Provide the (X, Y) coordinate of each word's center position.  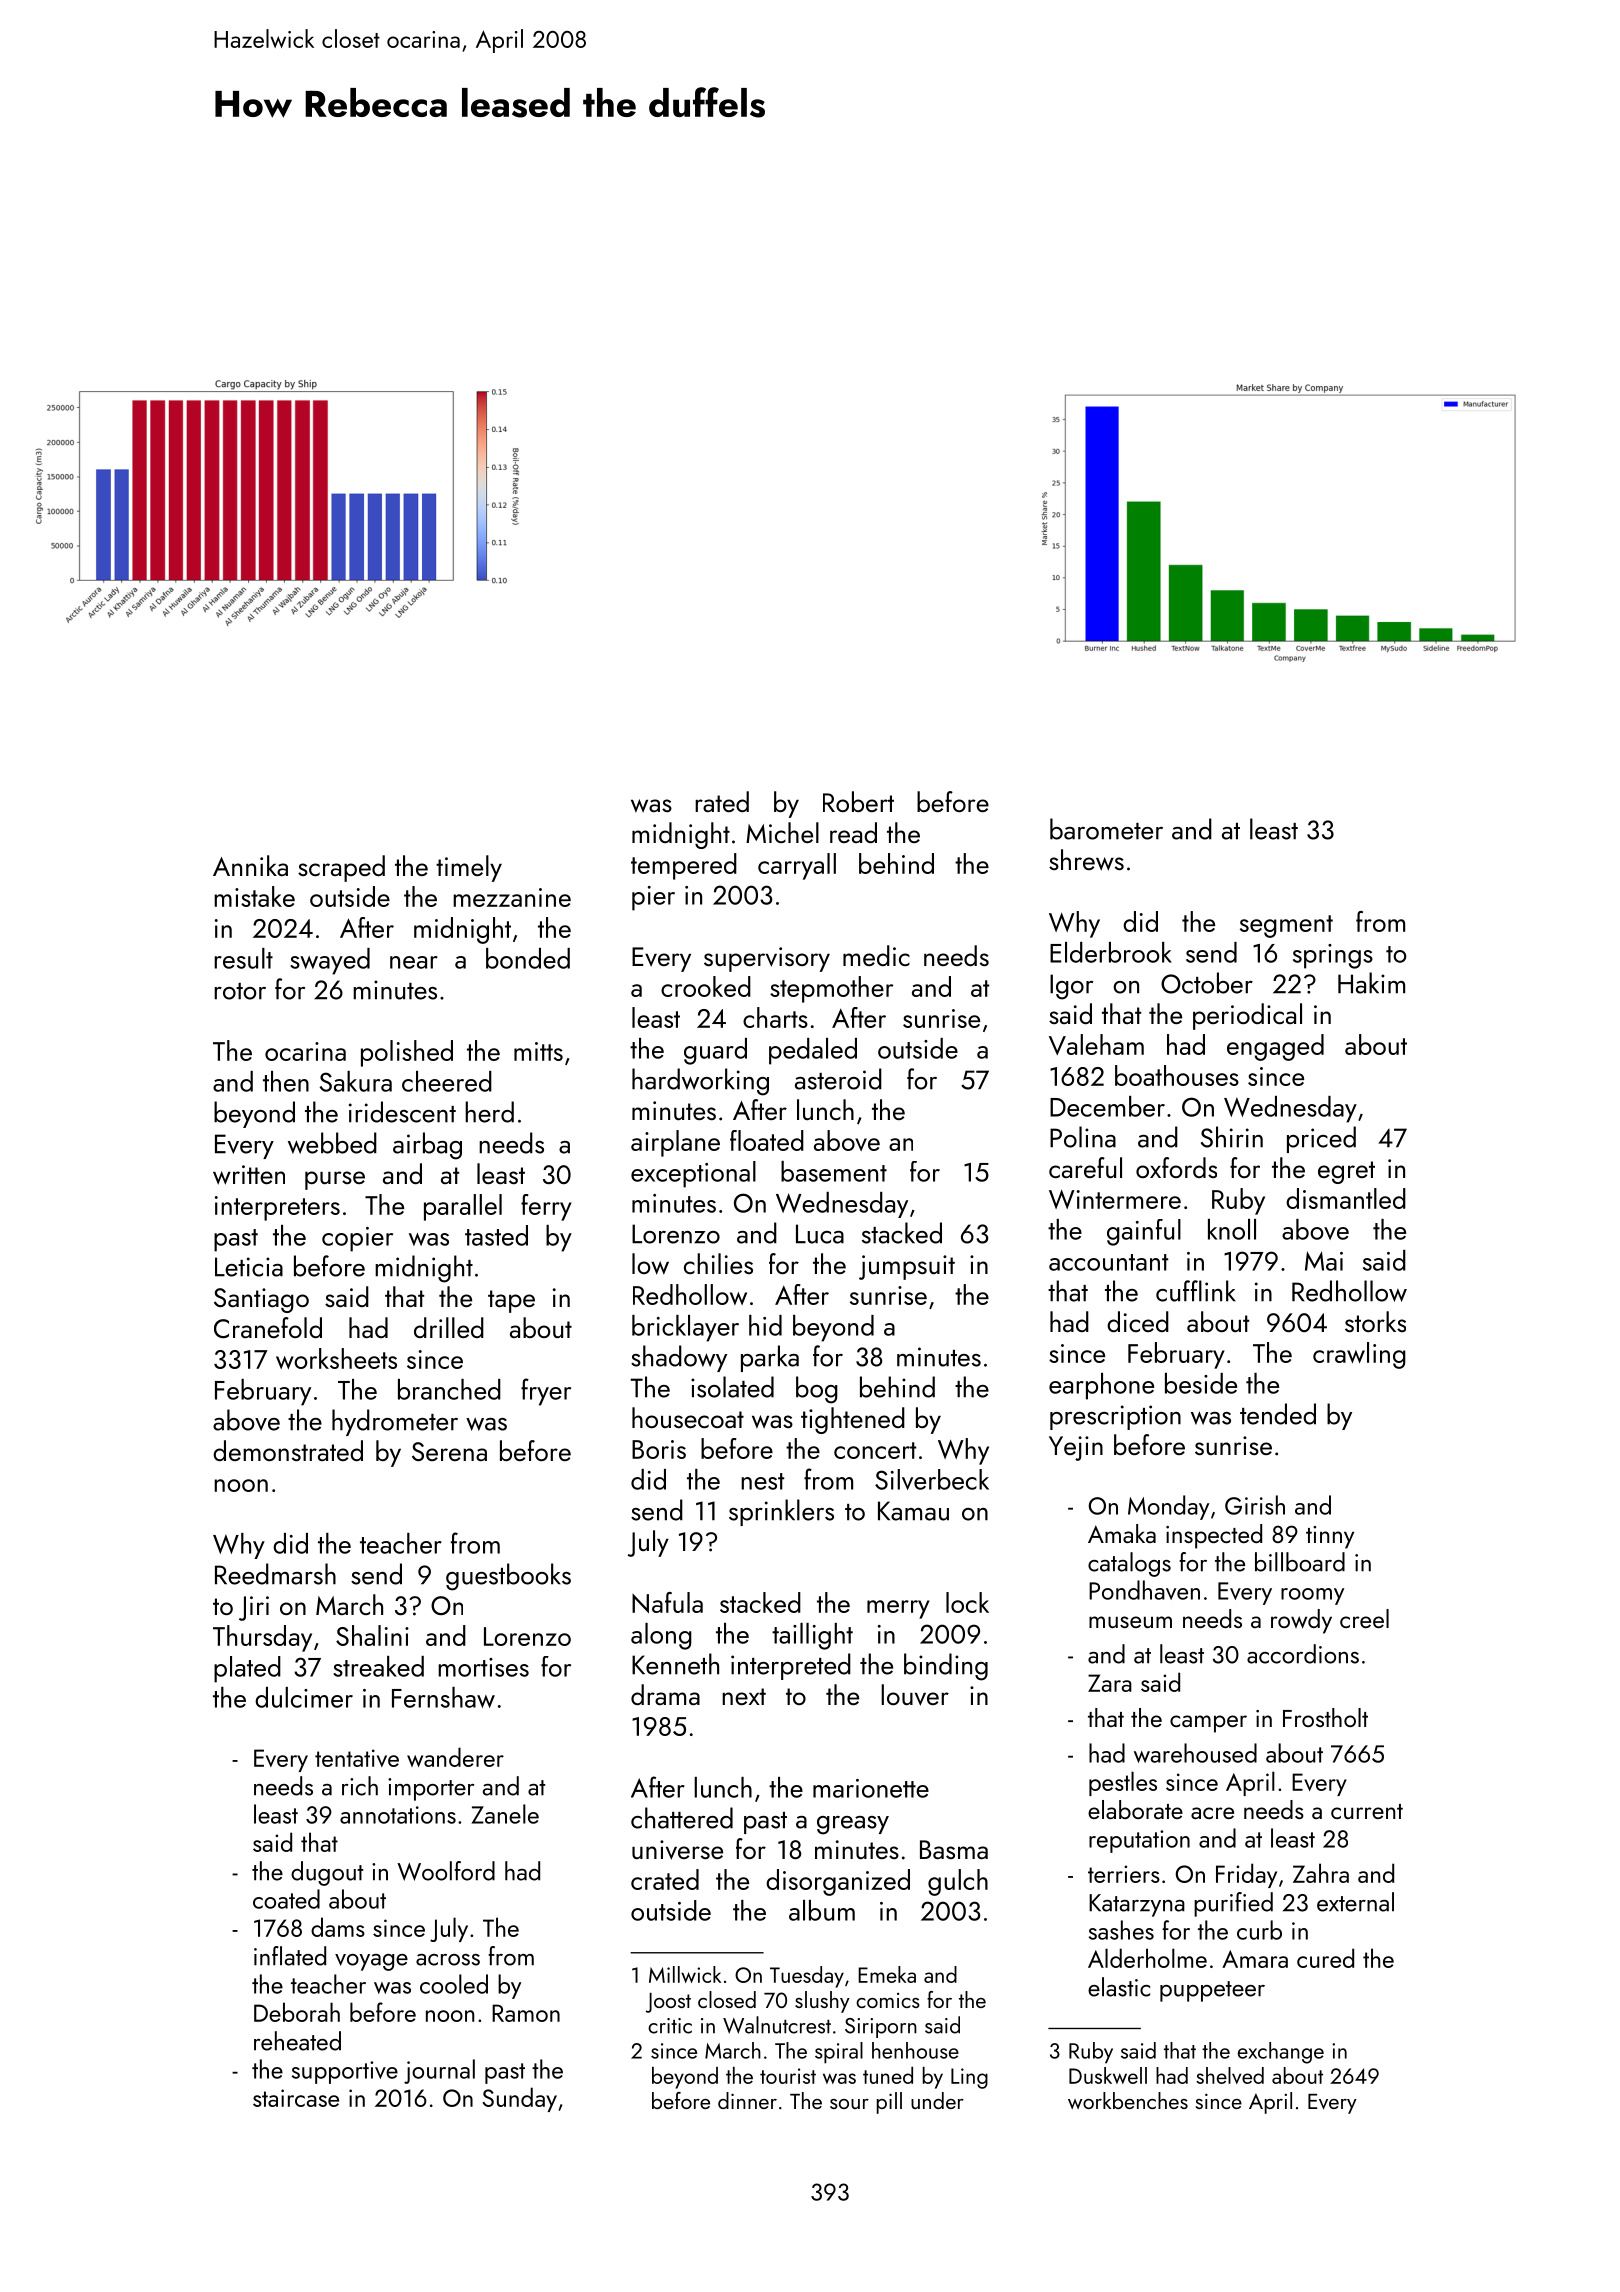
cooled (454, 1984)
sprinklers (781, 1512)
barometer (1106, 829)
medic (876, 955)
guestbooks (508, 1577)
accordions (1303, 1654)
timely (469, 868)
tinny (1330, 1537)
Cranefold (268, 1327)
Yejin (1076, 1448)
